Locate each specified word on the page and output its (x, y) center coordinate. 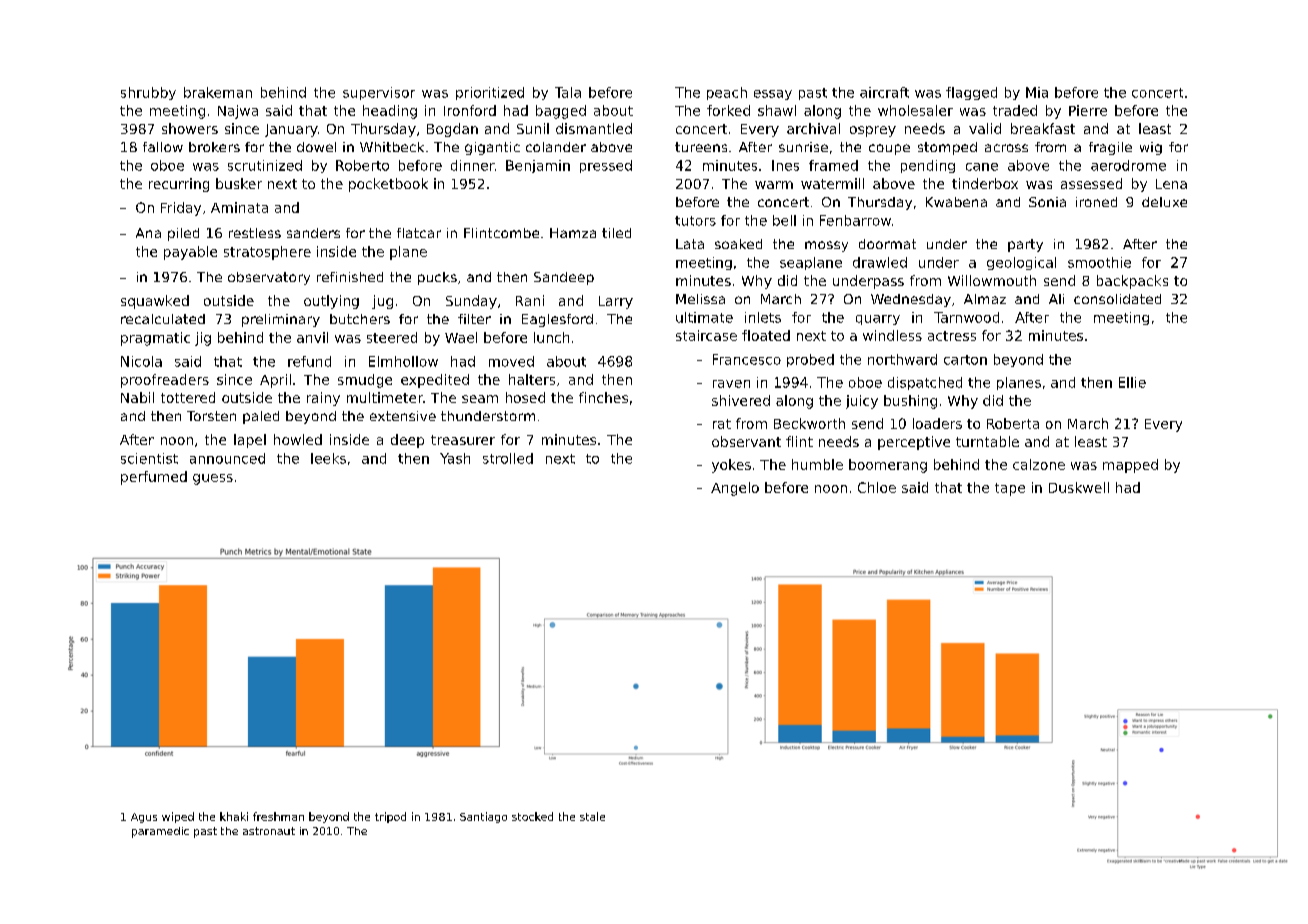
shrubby (148, 93)
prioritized (490, 93)
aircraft (884, 92)
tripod (390, 817)
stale (592, 816)
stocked (532, 816)
